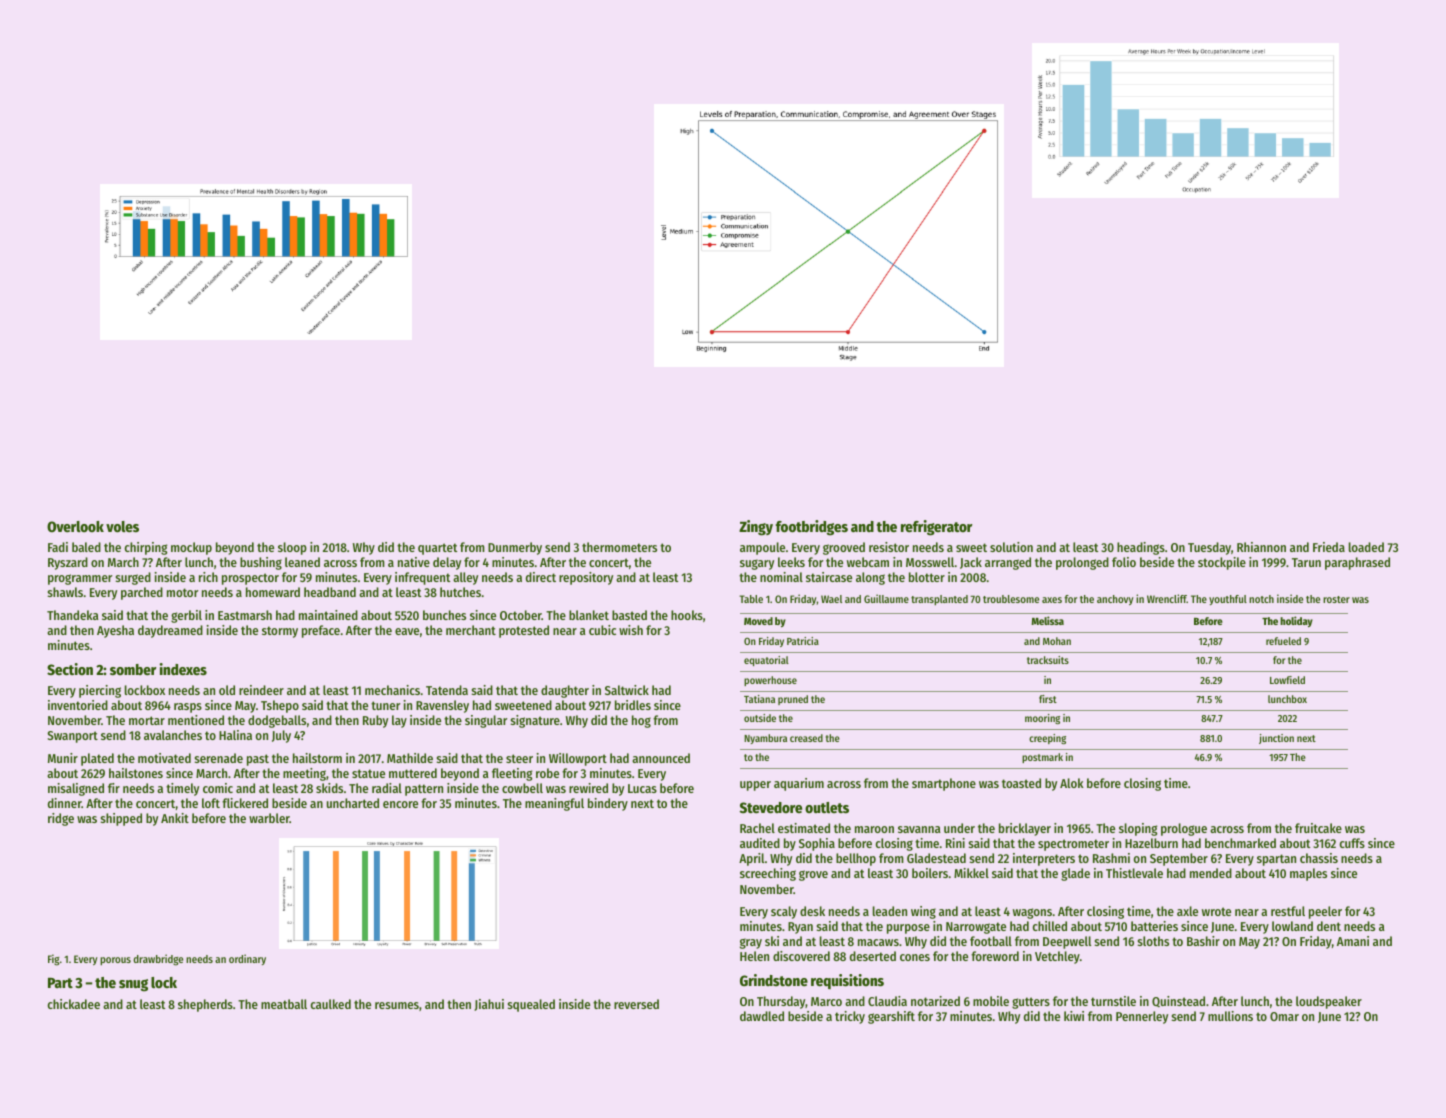 This page has height=1118, width=1446. I want to click on avalanches, so click(173, 735).
